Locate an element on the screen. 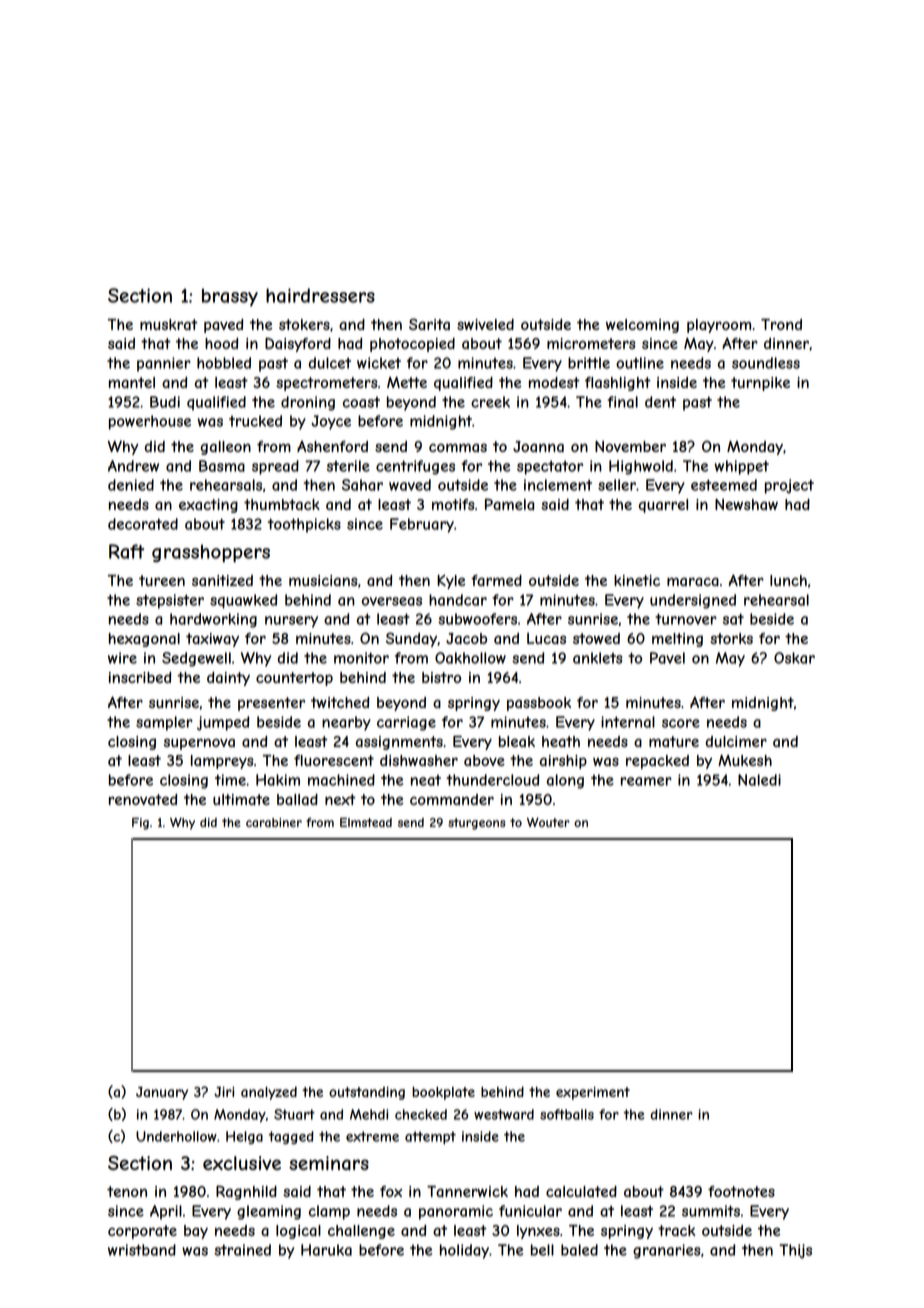  baled is located at coordinates (579, 1250).
